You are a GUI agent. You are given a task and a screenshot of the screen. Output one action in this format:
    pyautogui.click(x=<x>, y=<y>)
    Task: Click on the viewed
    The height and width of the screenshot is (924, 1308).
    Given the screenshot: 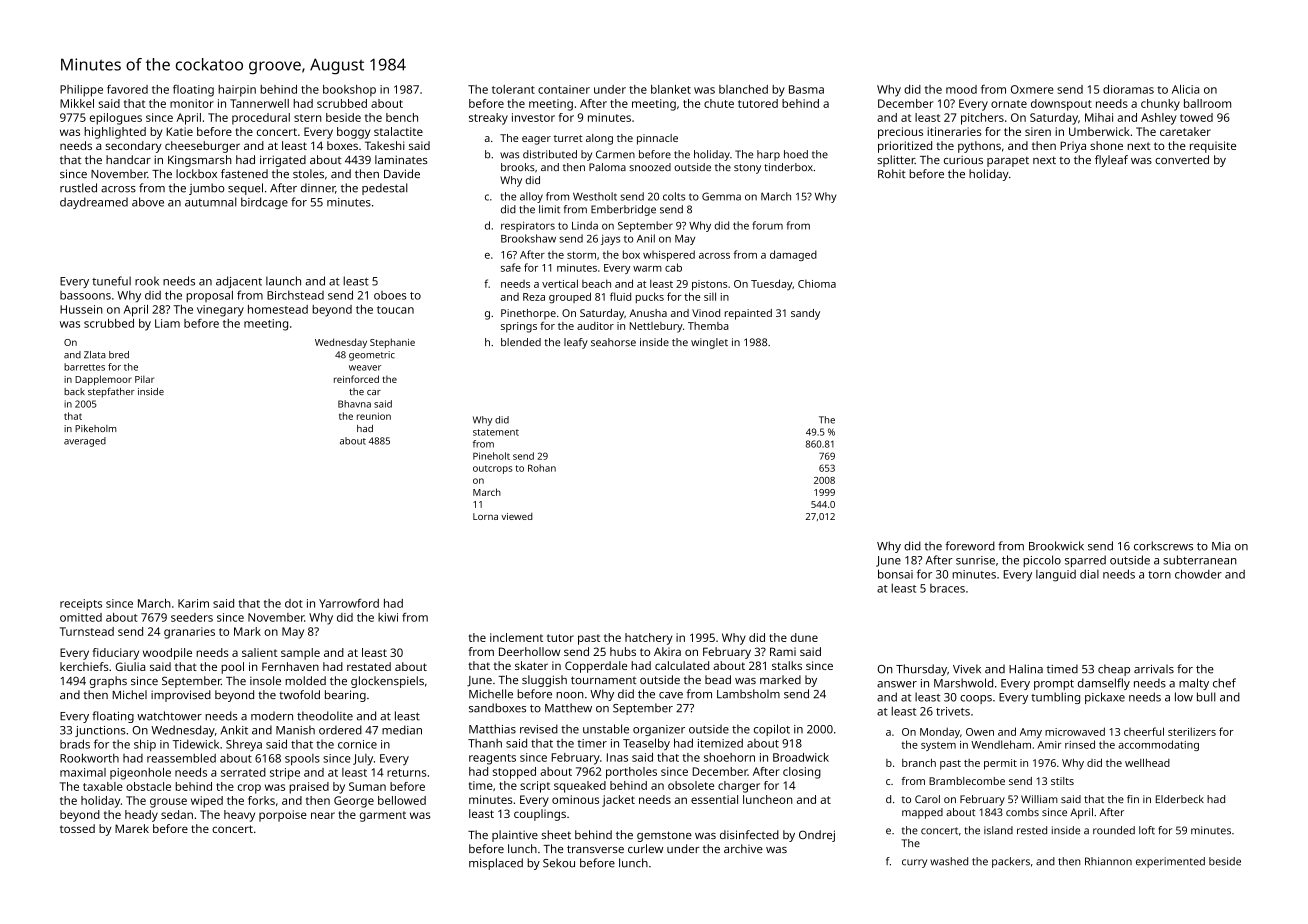 What is the action you would take?
    pyautogui.click(x=517, y=516)
